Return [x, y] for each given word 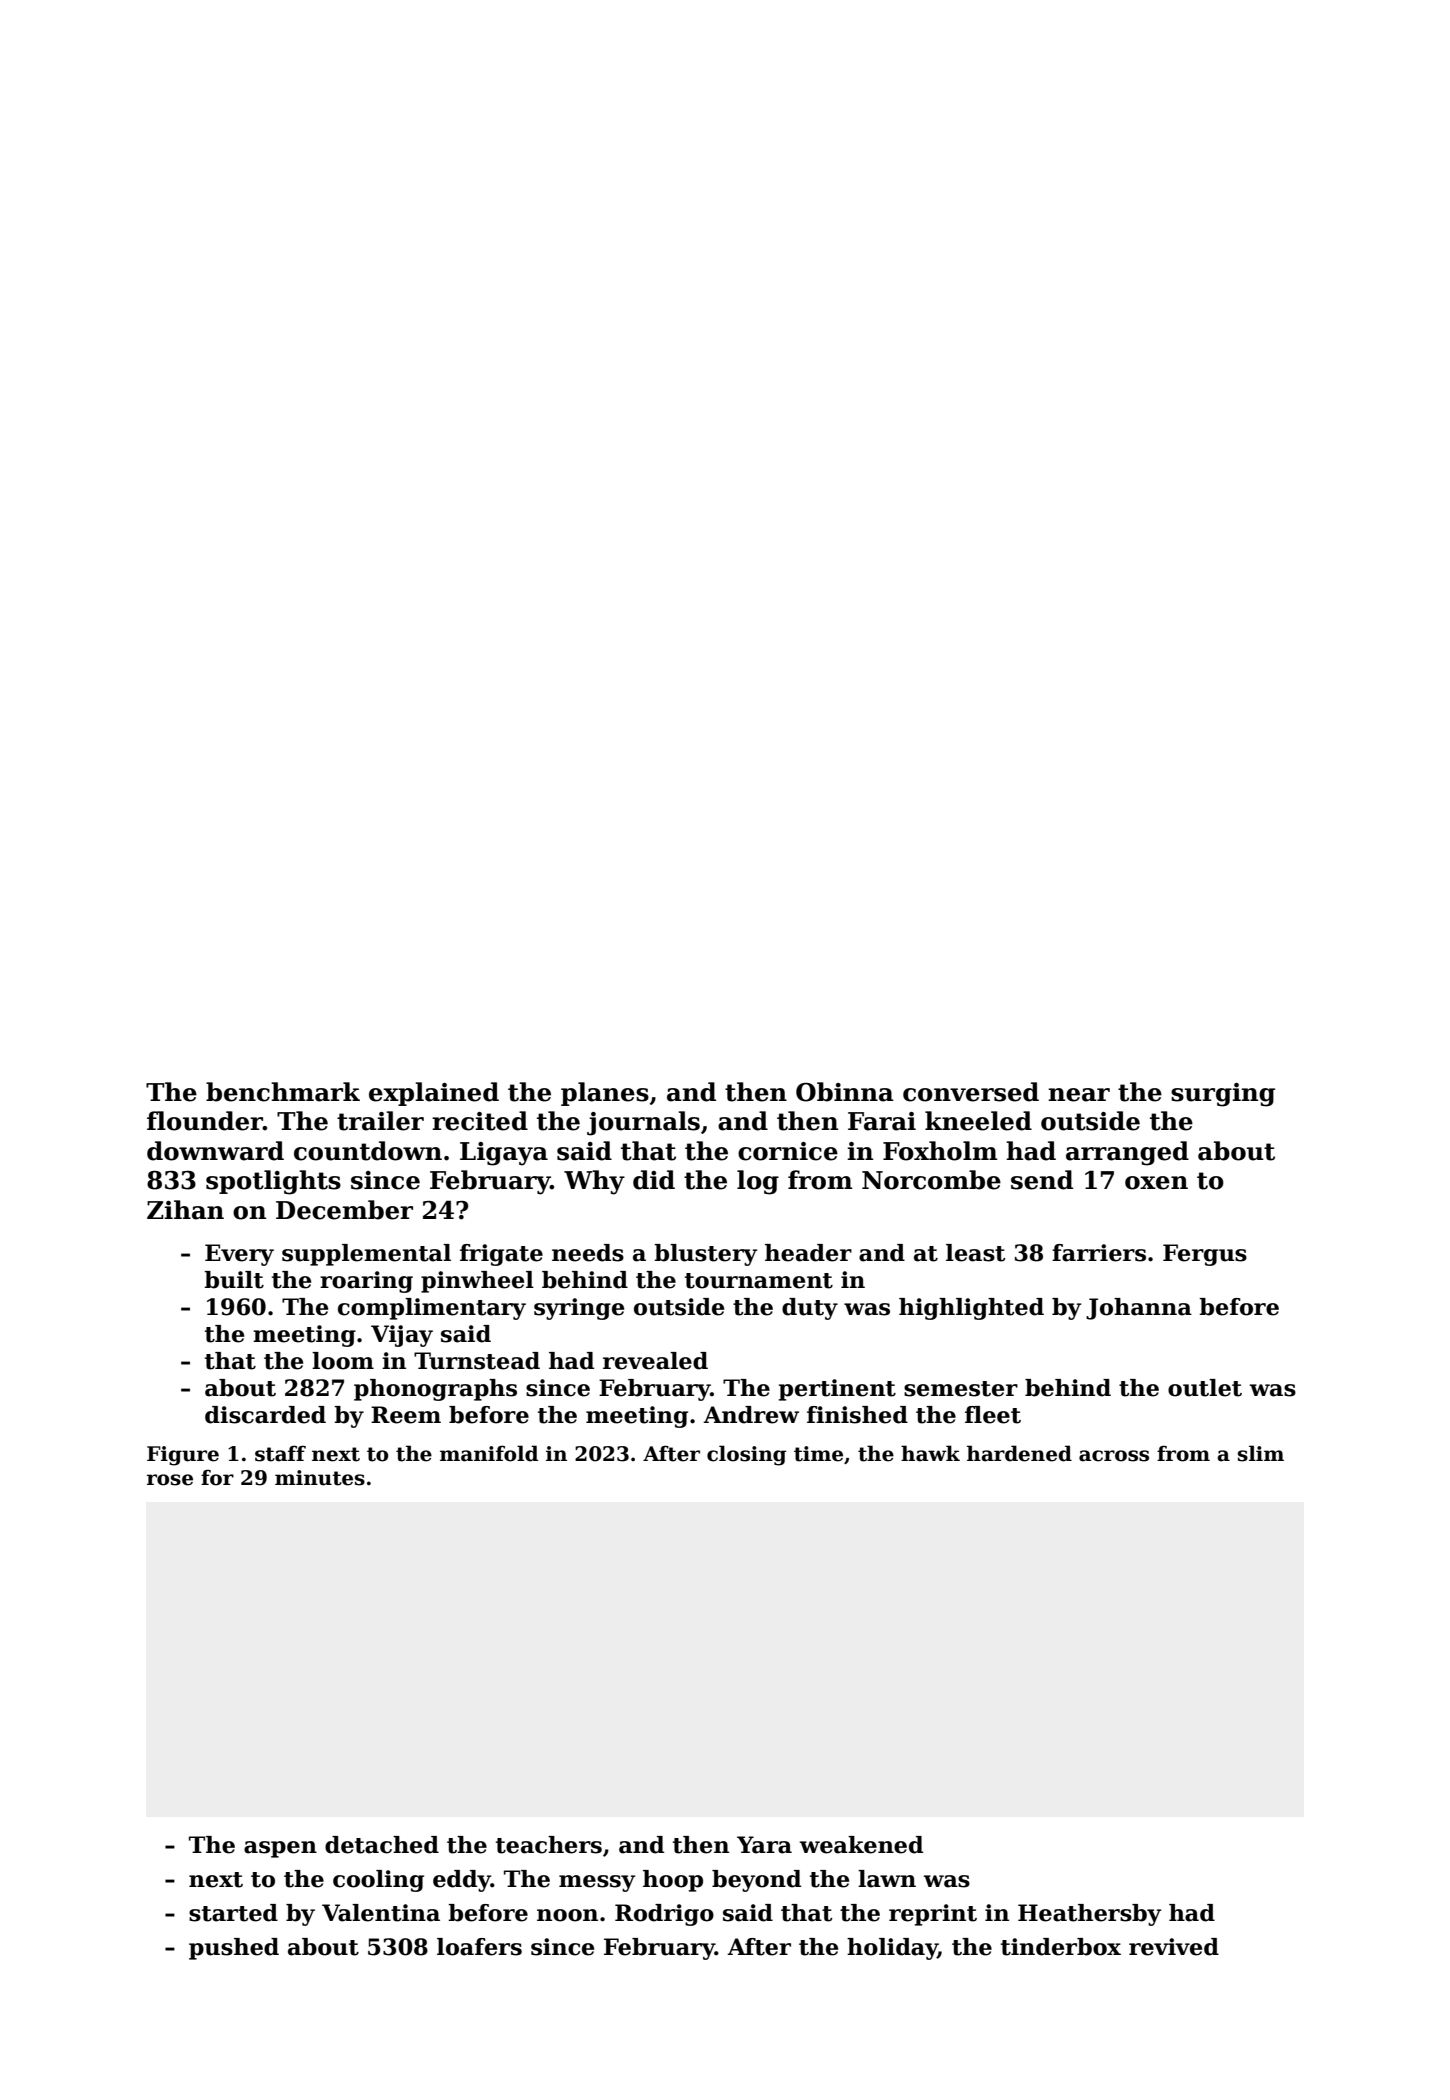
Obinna [845, 1092]
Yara [764, 1845]
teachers [549, 1845]
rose [170, 1480]
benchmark [283, 1092]
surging [1223, 1095]
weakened [861, 1845]
